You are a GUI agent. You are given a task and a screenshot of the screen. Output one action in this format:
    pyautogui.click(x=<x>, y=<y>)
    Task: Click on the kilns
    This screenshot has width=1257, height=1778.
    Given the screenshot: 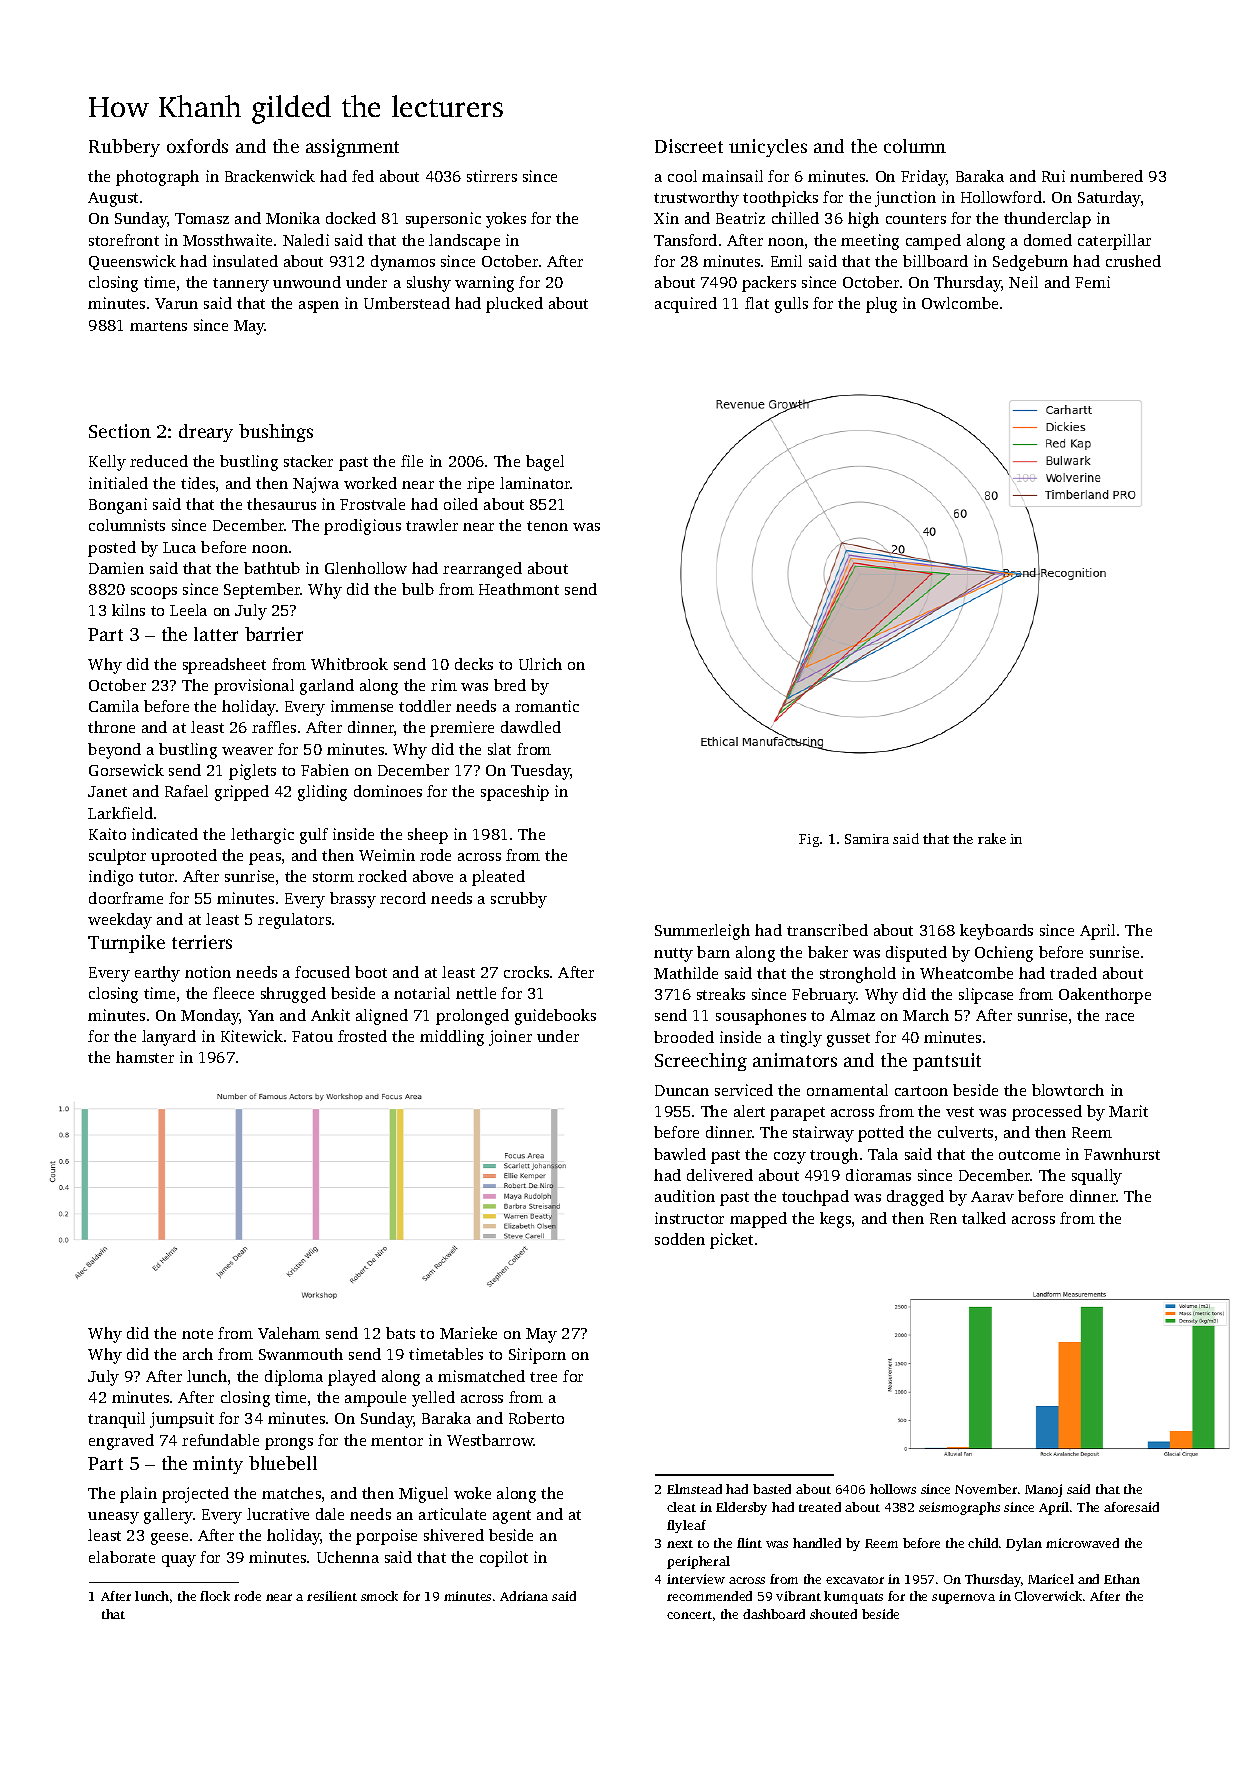 What is the action you would take?
    pyautogui.click(x=128, y=610)
